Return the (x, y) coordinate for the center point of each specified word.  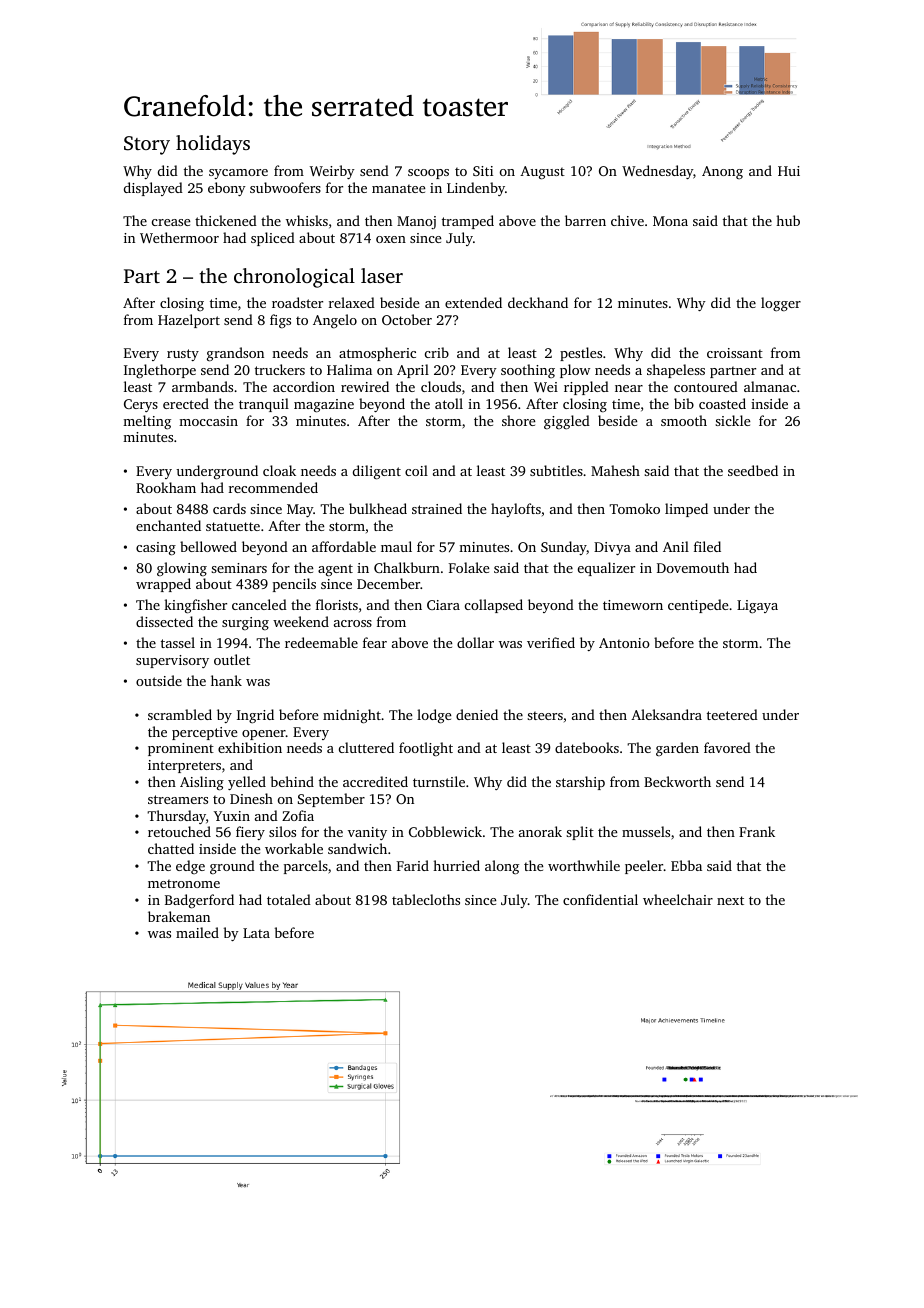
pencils (294, 585)
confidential (600, 899)
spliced (273, 239)
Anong (722, 172)
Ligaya (757, 606)
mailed (197, 932)
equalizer (606, 569)
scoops (428, 174)
